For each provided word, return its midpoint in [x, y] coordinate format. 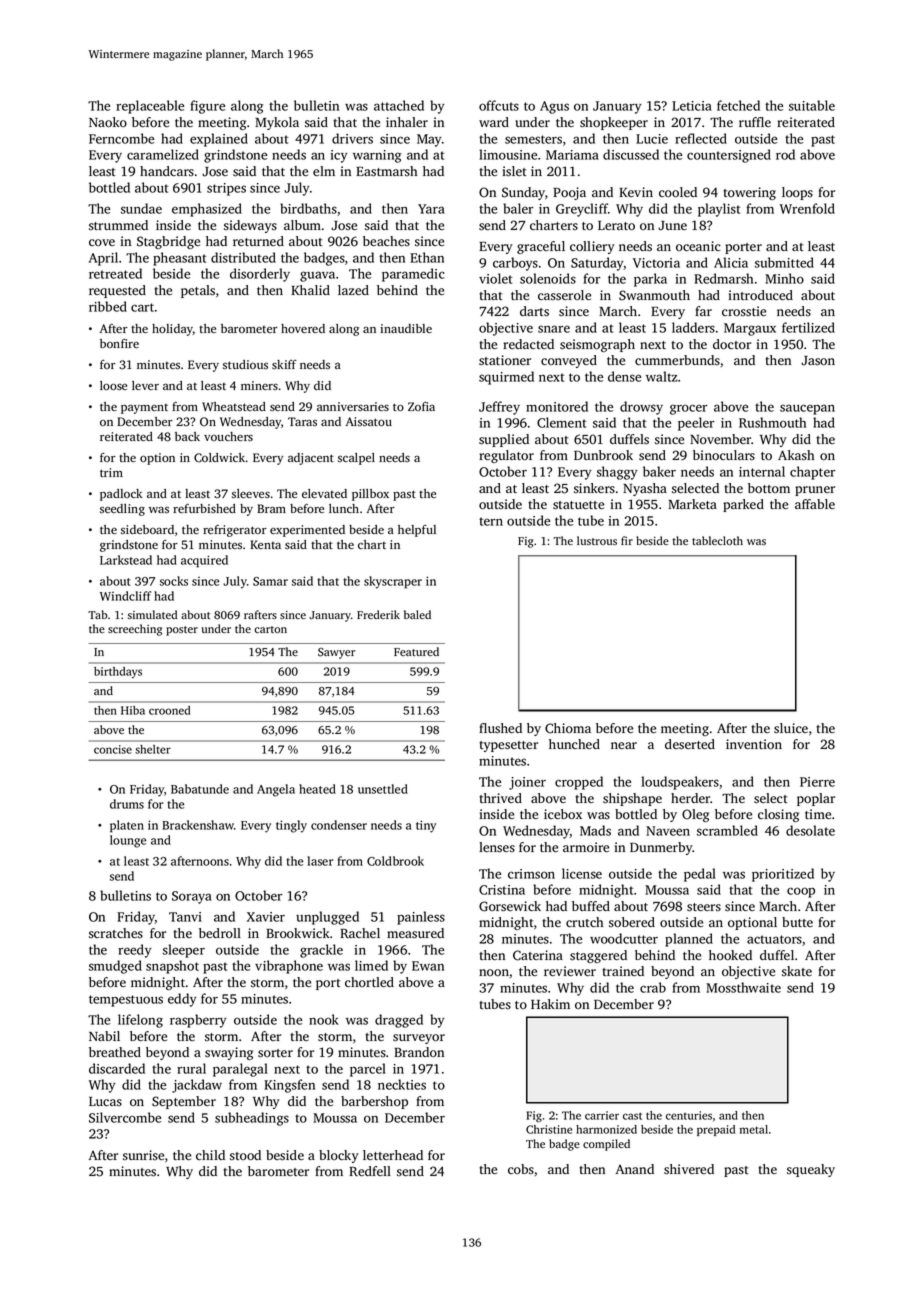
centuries [689, 1115]
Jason [818, 361]
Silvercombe [125, 1117]
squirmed [506, 378]
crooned [170, 710]
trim [111, 472]
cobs [521, 1169]
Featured [416, 651]
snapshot [172, 967]
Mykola [277, 123]
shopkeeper [614, 123]
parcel [368, 1070]
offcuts [499, 105]
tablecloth [717, 540]
